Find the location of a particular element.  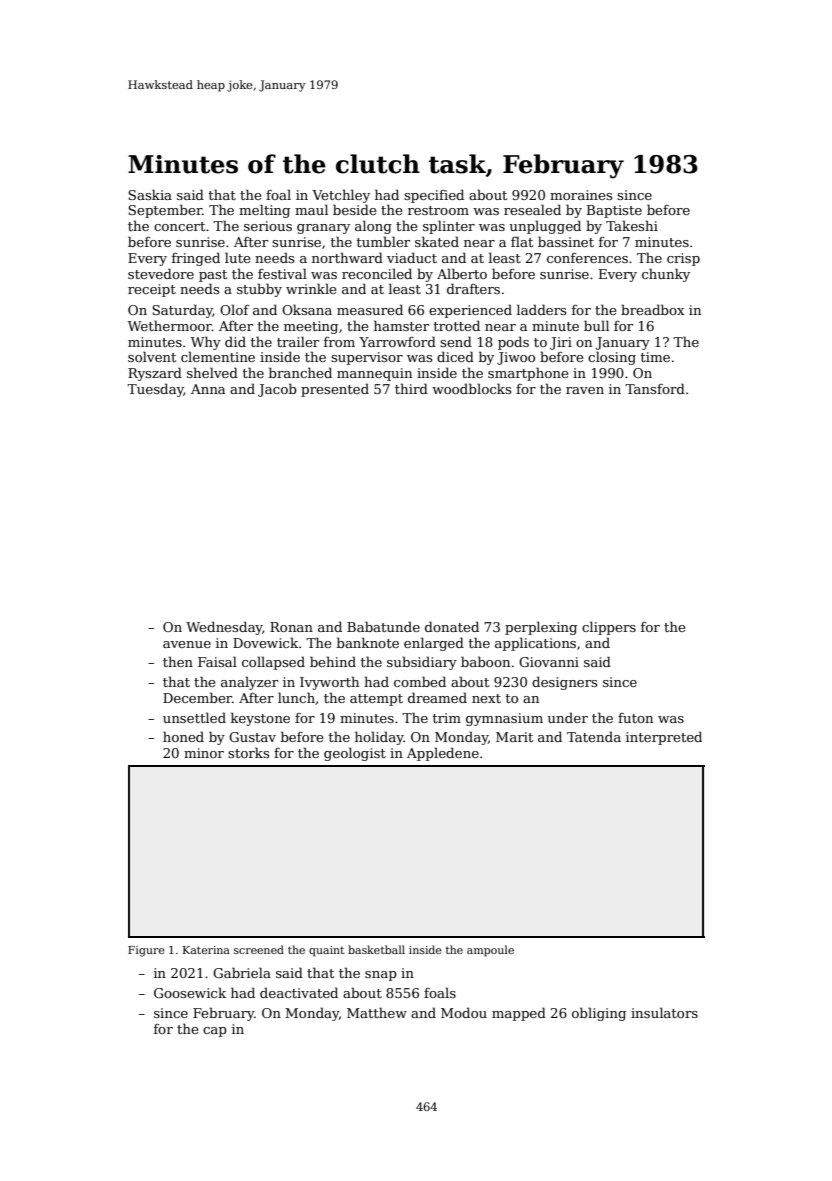

reconciled is located at coordinates (377, 273).
